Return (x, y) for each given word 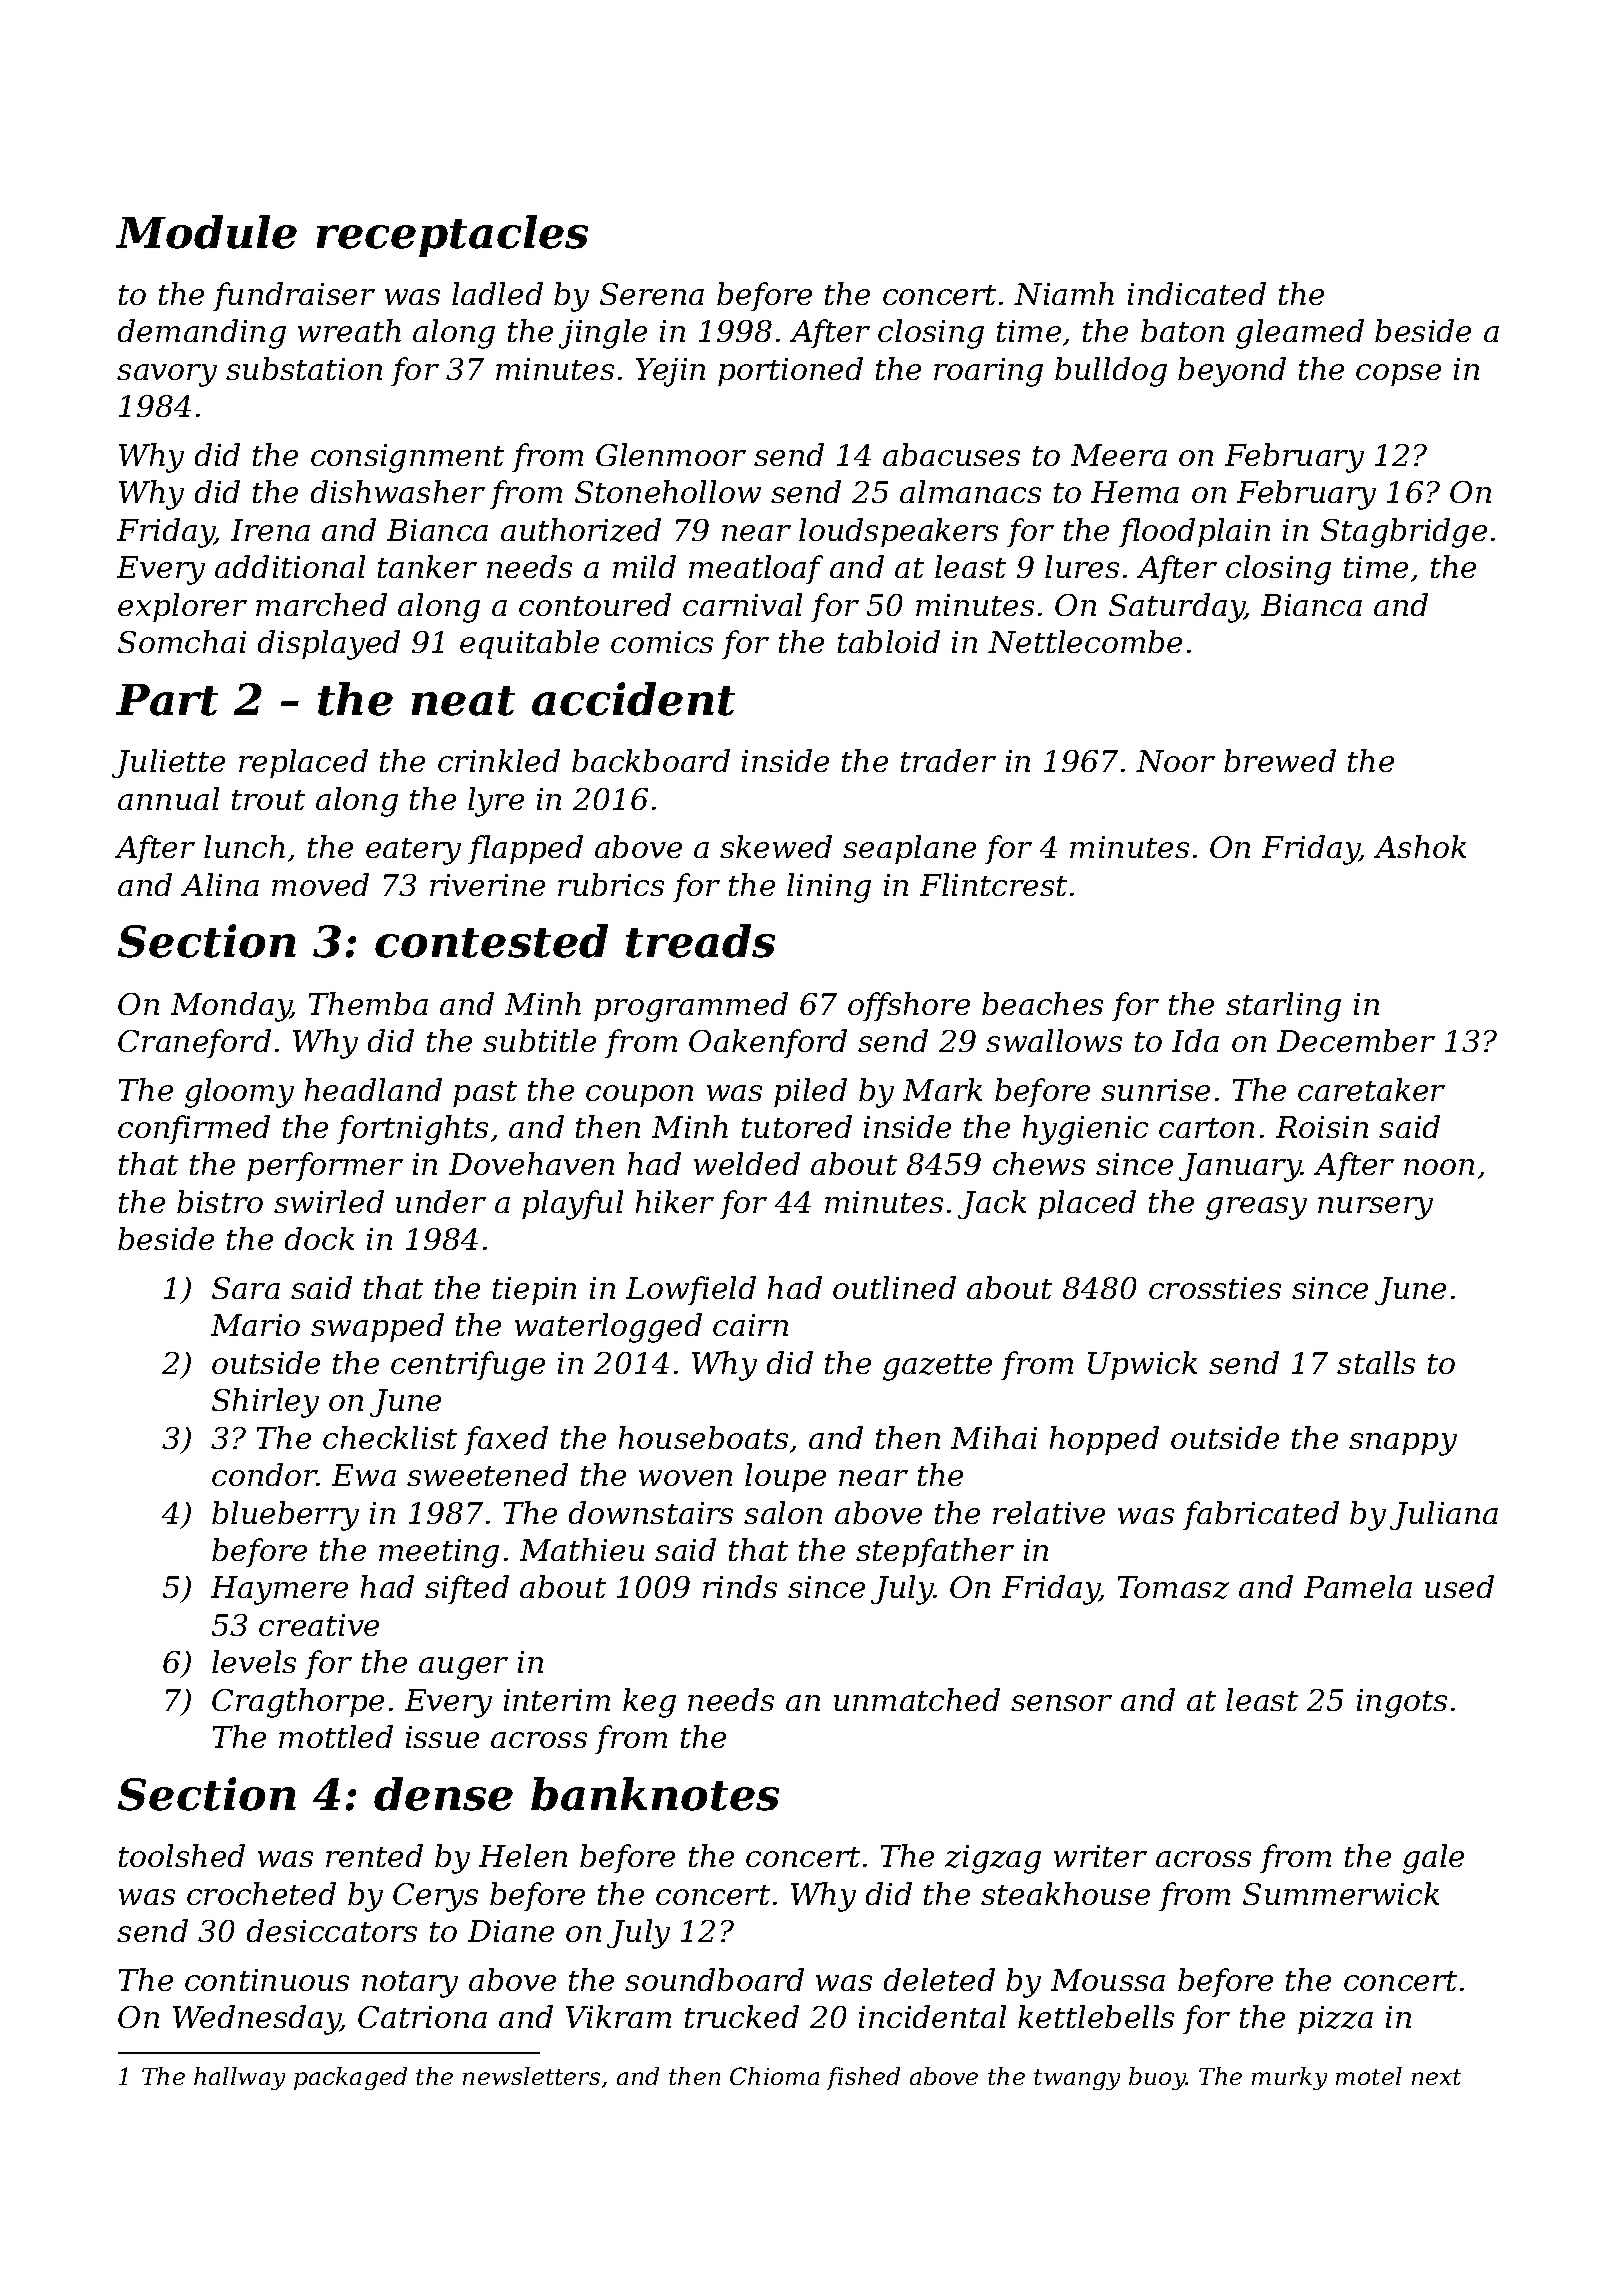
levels (254, 1661)
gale (1433, 1859)
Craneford (194, 1043)
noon (1439, 1167)
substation (304, 368)
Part (167, 700)
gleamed (1300, 334)
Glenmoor (671, 454)
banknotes (655, 1794)
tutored (797, 1126)
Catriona (422, 2017)
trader (948, 760)
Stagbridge (1404, 533)
